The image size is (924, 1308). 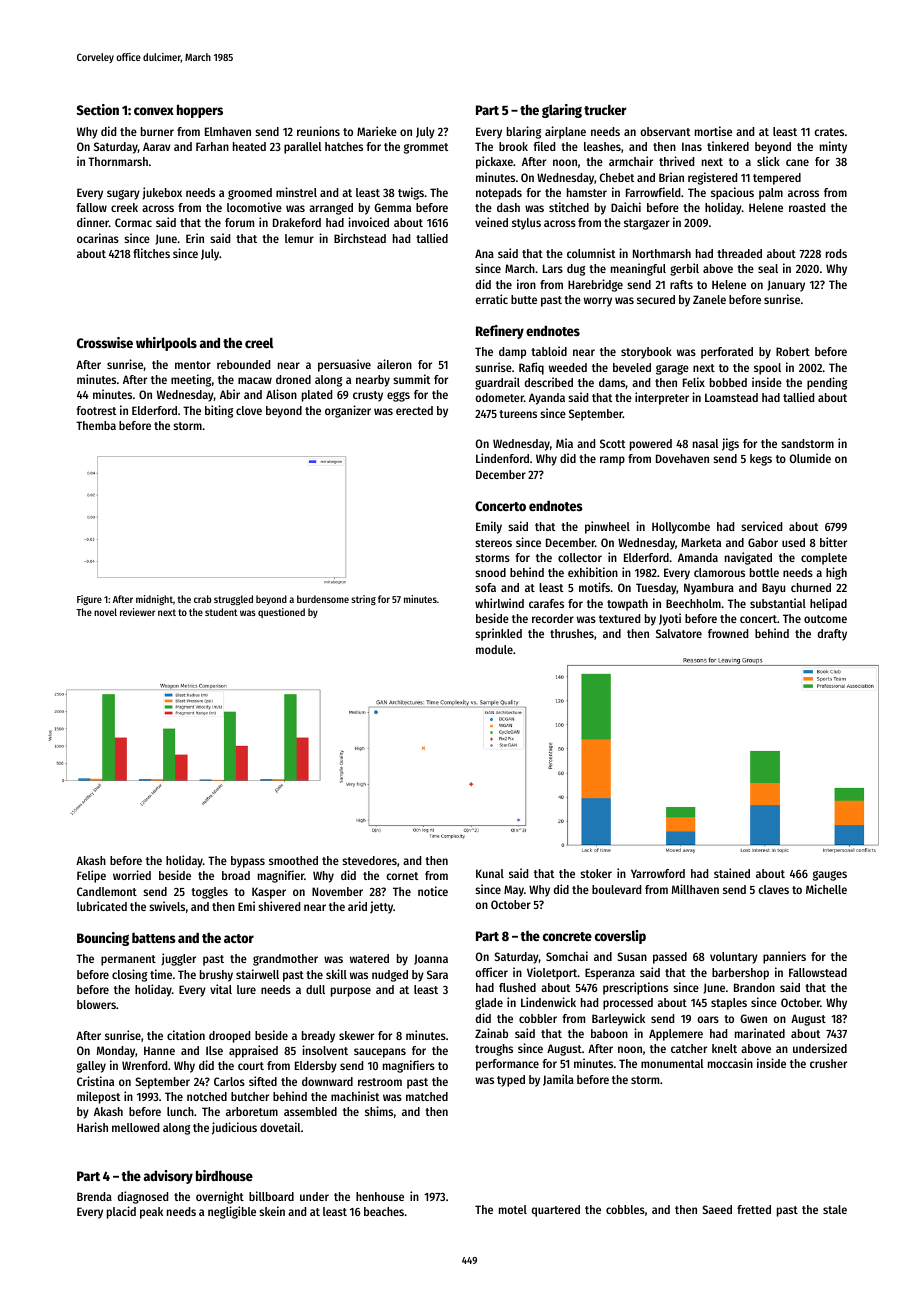 I want to click on claves, so click(x=773, y=889).
